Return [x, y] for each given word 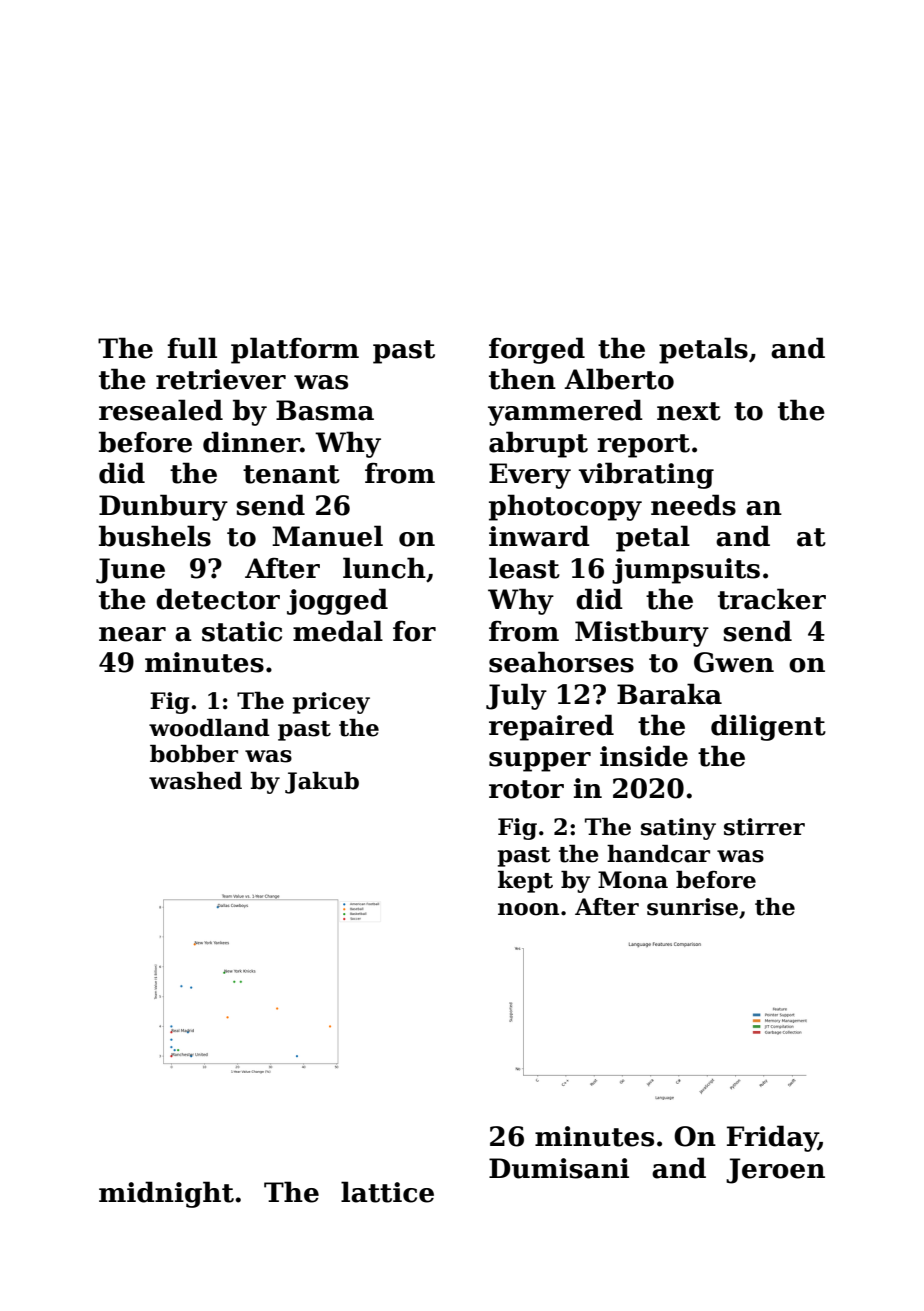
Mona [633, 880]
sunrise [692, 907]
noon [528, 909]
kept [525, 882]
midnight [166, 1194]
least [524, 568]
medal [338, 631]
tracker [772, 599]
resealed [161, 410]
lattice [387, 1192]
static [242, 631]
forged [537, 350]
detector [218, 599]
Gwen [734, 662]
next [689, 411]
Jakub [322, 783]
